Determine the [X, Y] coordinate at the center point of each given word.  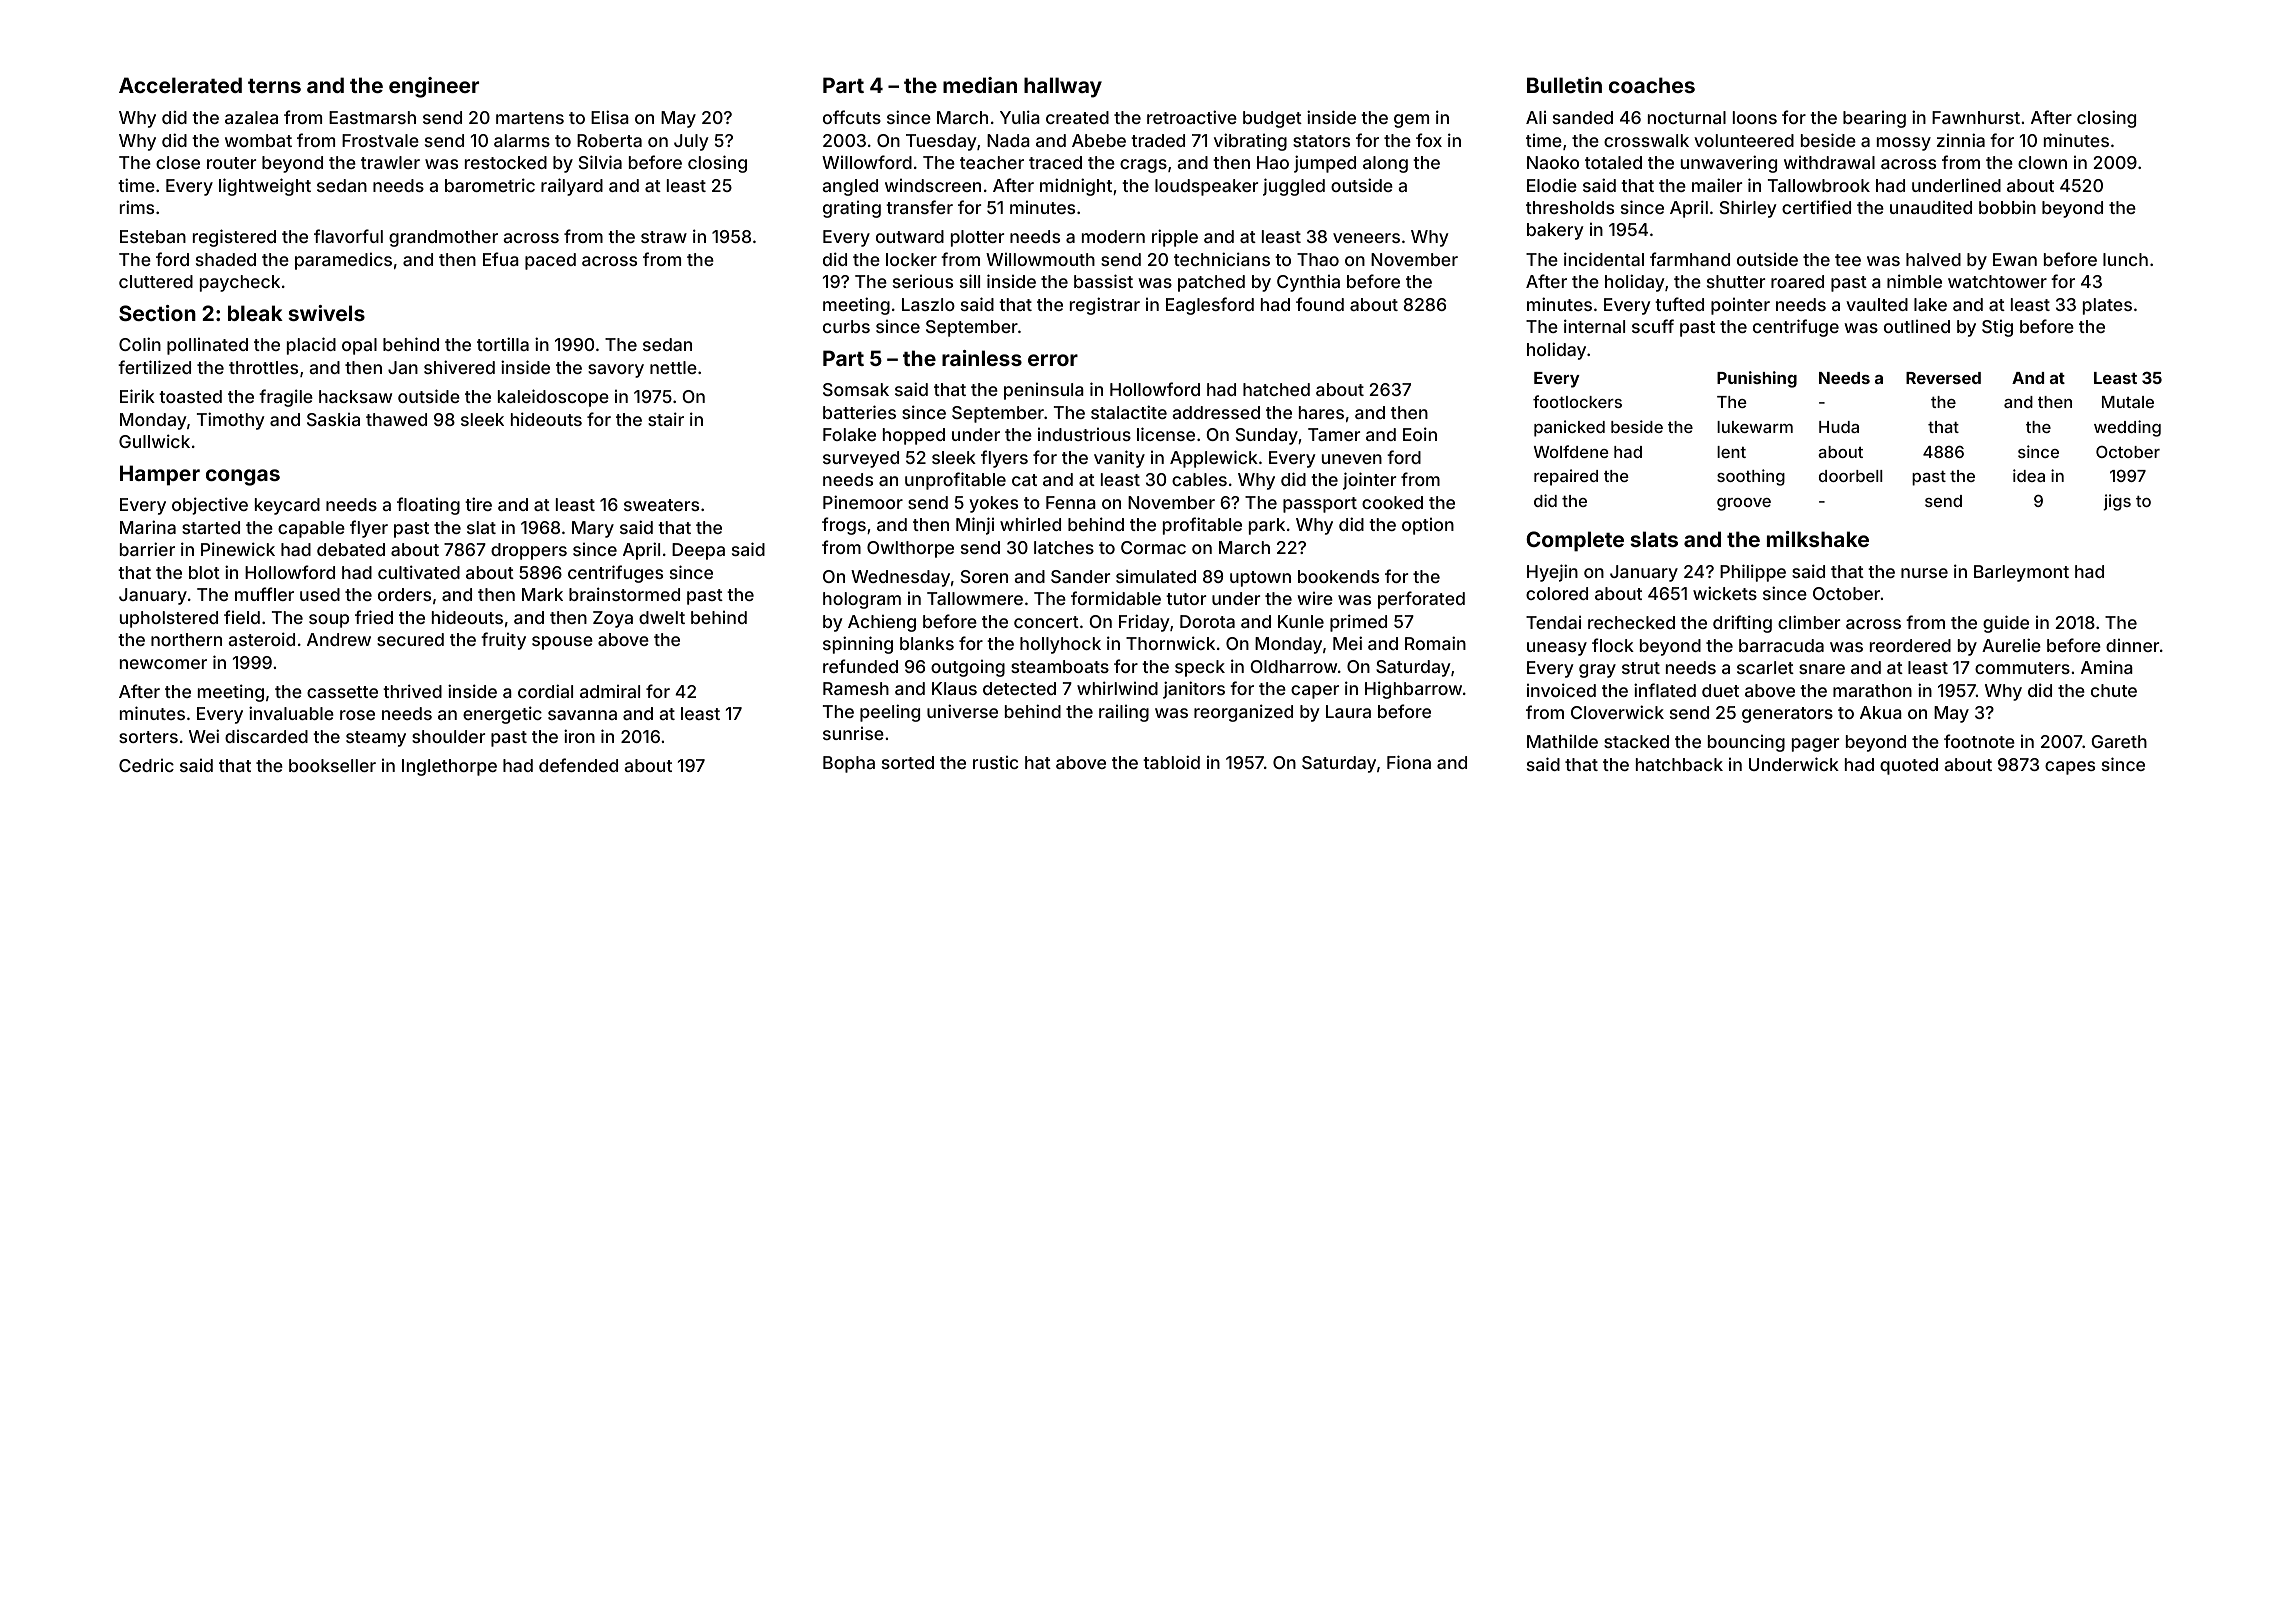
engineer [434, 87]
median [980, 85]
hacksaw [355, 396]
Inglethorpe [449, 767]
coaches [1652, 85]
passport [1320, 505]
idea [2029, 475]
